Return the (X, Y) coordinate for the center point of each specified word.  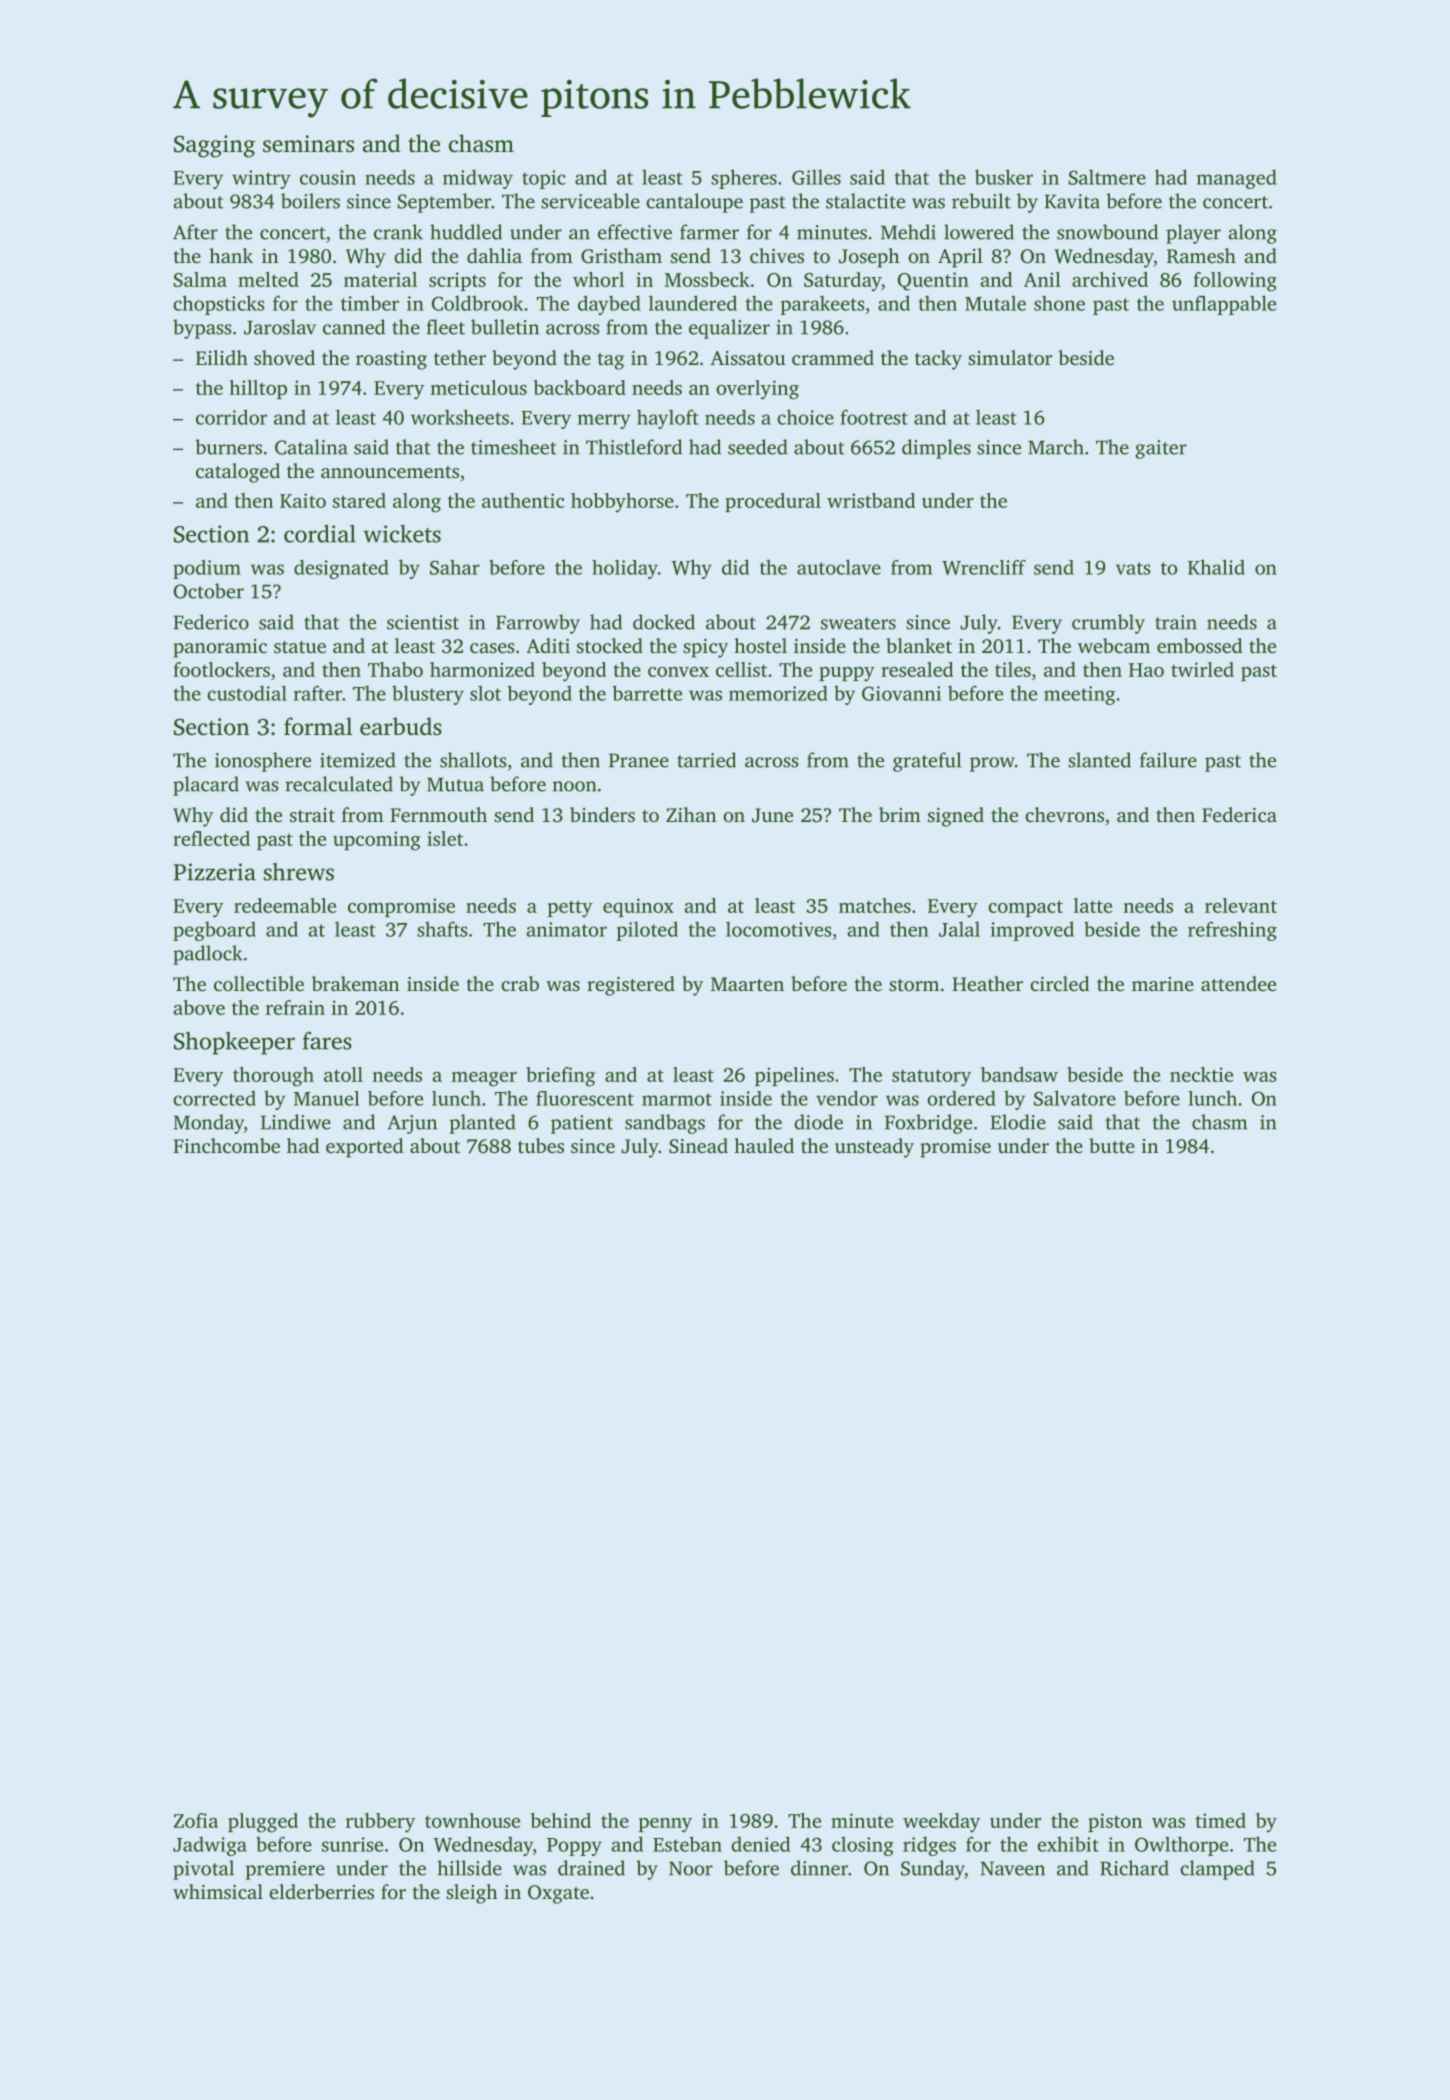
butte (1112, 1145)
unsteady (874, 1148)
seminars (308, 144)
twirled (1202, 669)
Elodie (1018, 1122)
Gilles (816, 177)
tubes (541, 1145)
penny (665, 1825)
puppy (847, 674)
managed (1237, 179)
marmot (677, 1099)
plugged (263, 1823)
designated (341, 569)
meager (484, 1079)
